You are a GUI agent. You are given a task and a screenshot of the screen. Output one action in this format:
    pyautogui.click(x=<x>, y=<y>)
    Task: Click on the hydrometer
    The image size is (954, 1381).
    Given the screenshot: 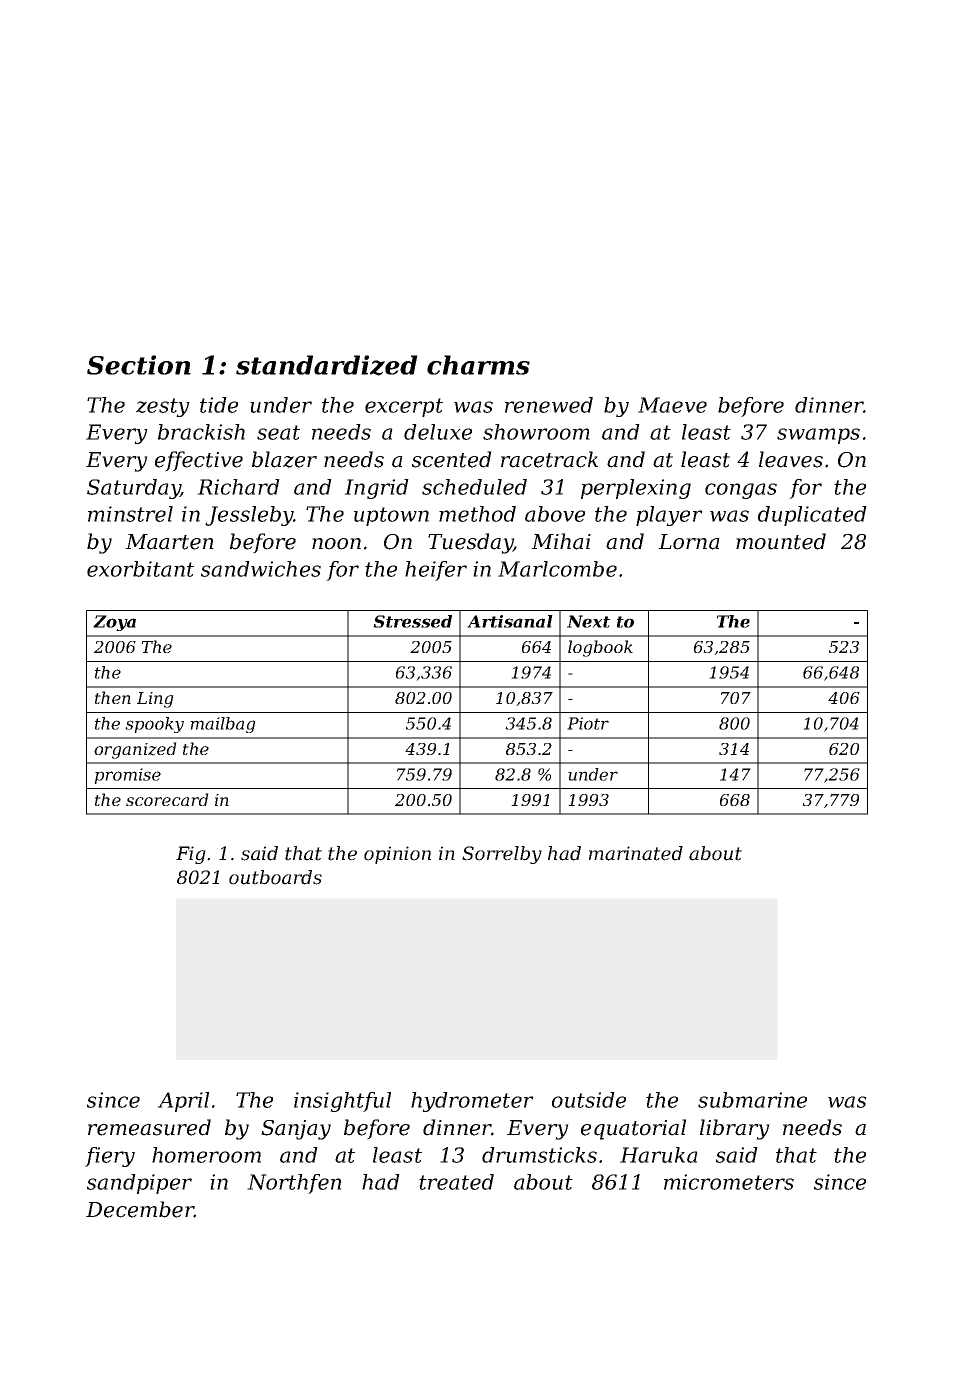 What is the action you would take?
    pyautogui.click(x=472, y=1102)
